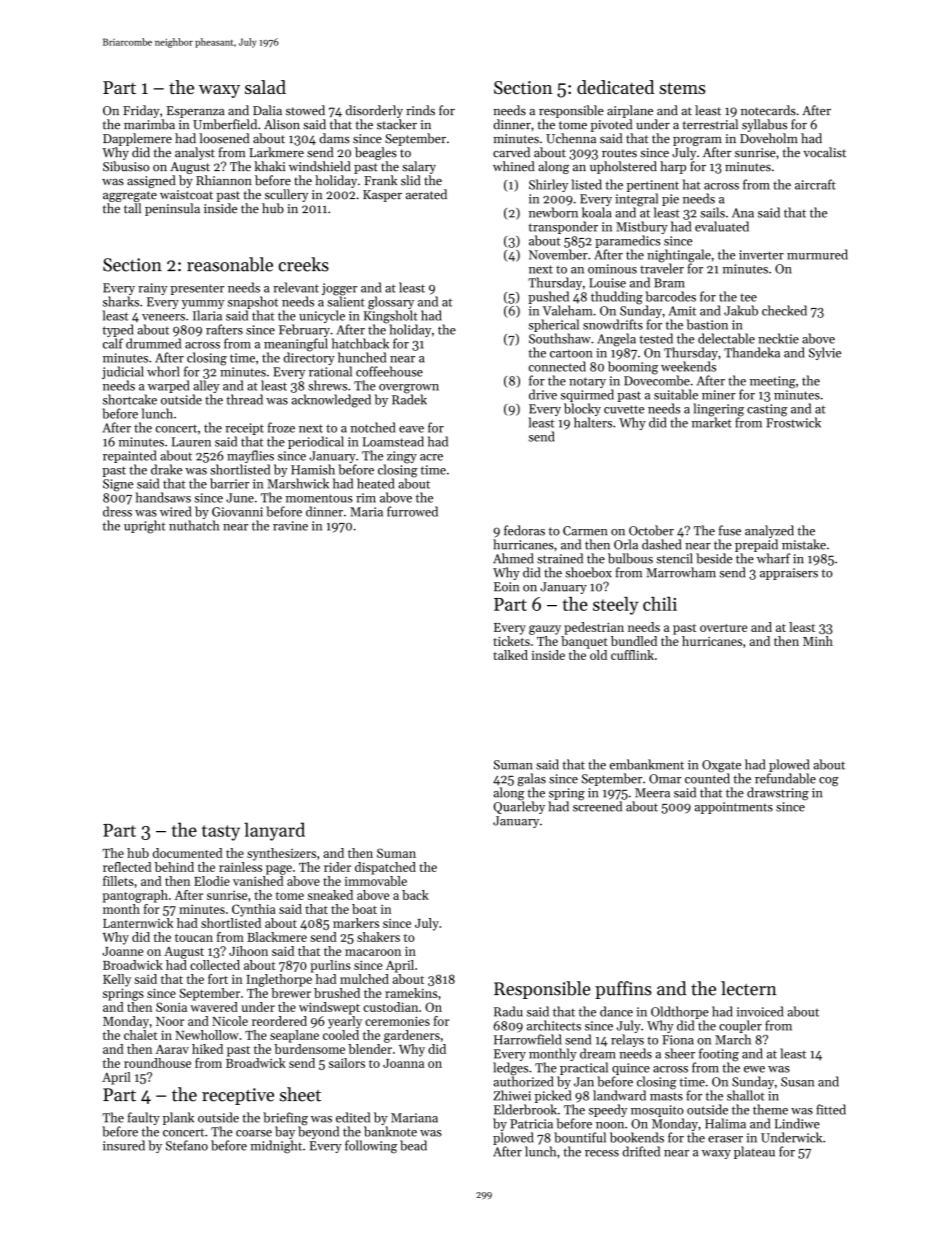 This image has width=952, height=1233. Describe the element at coordinates (824, 152) in the image. I see `vocalist` at that location.
